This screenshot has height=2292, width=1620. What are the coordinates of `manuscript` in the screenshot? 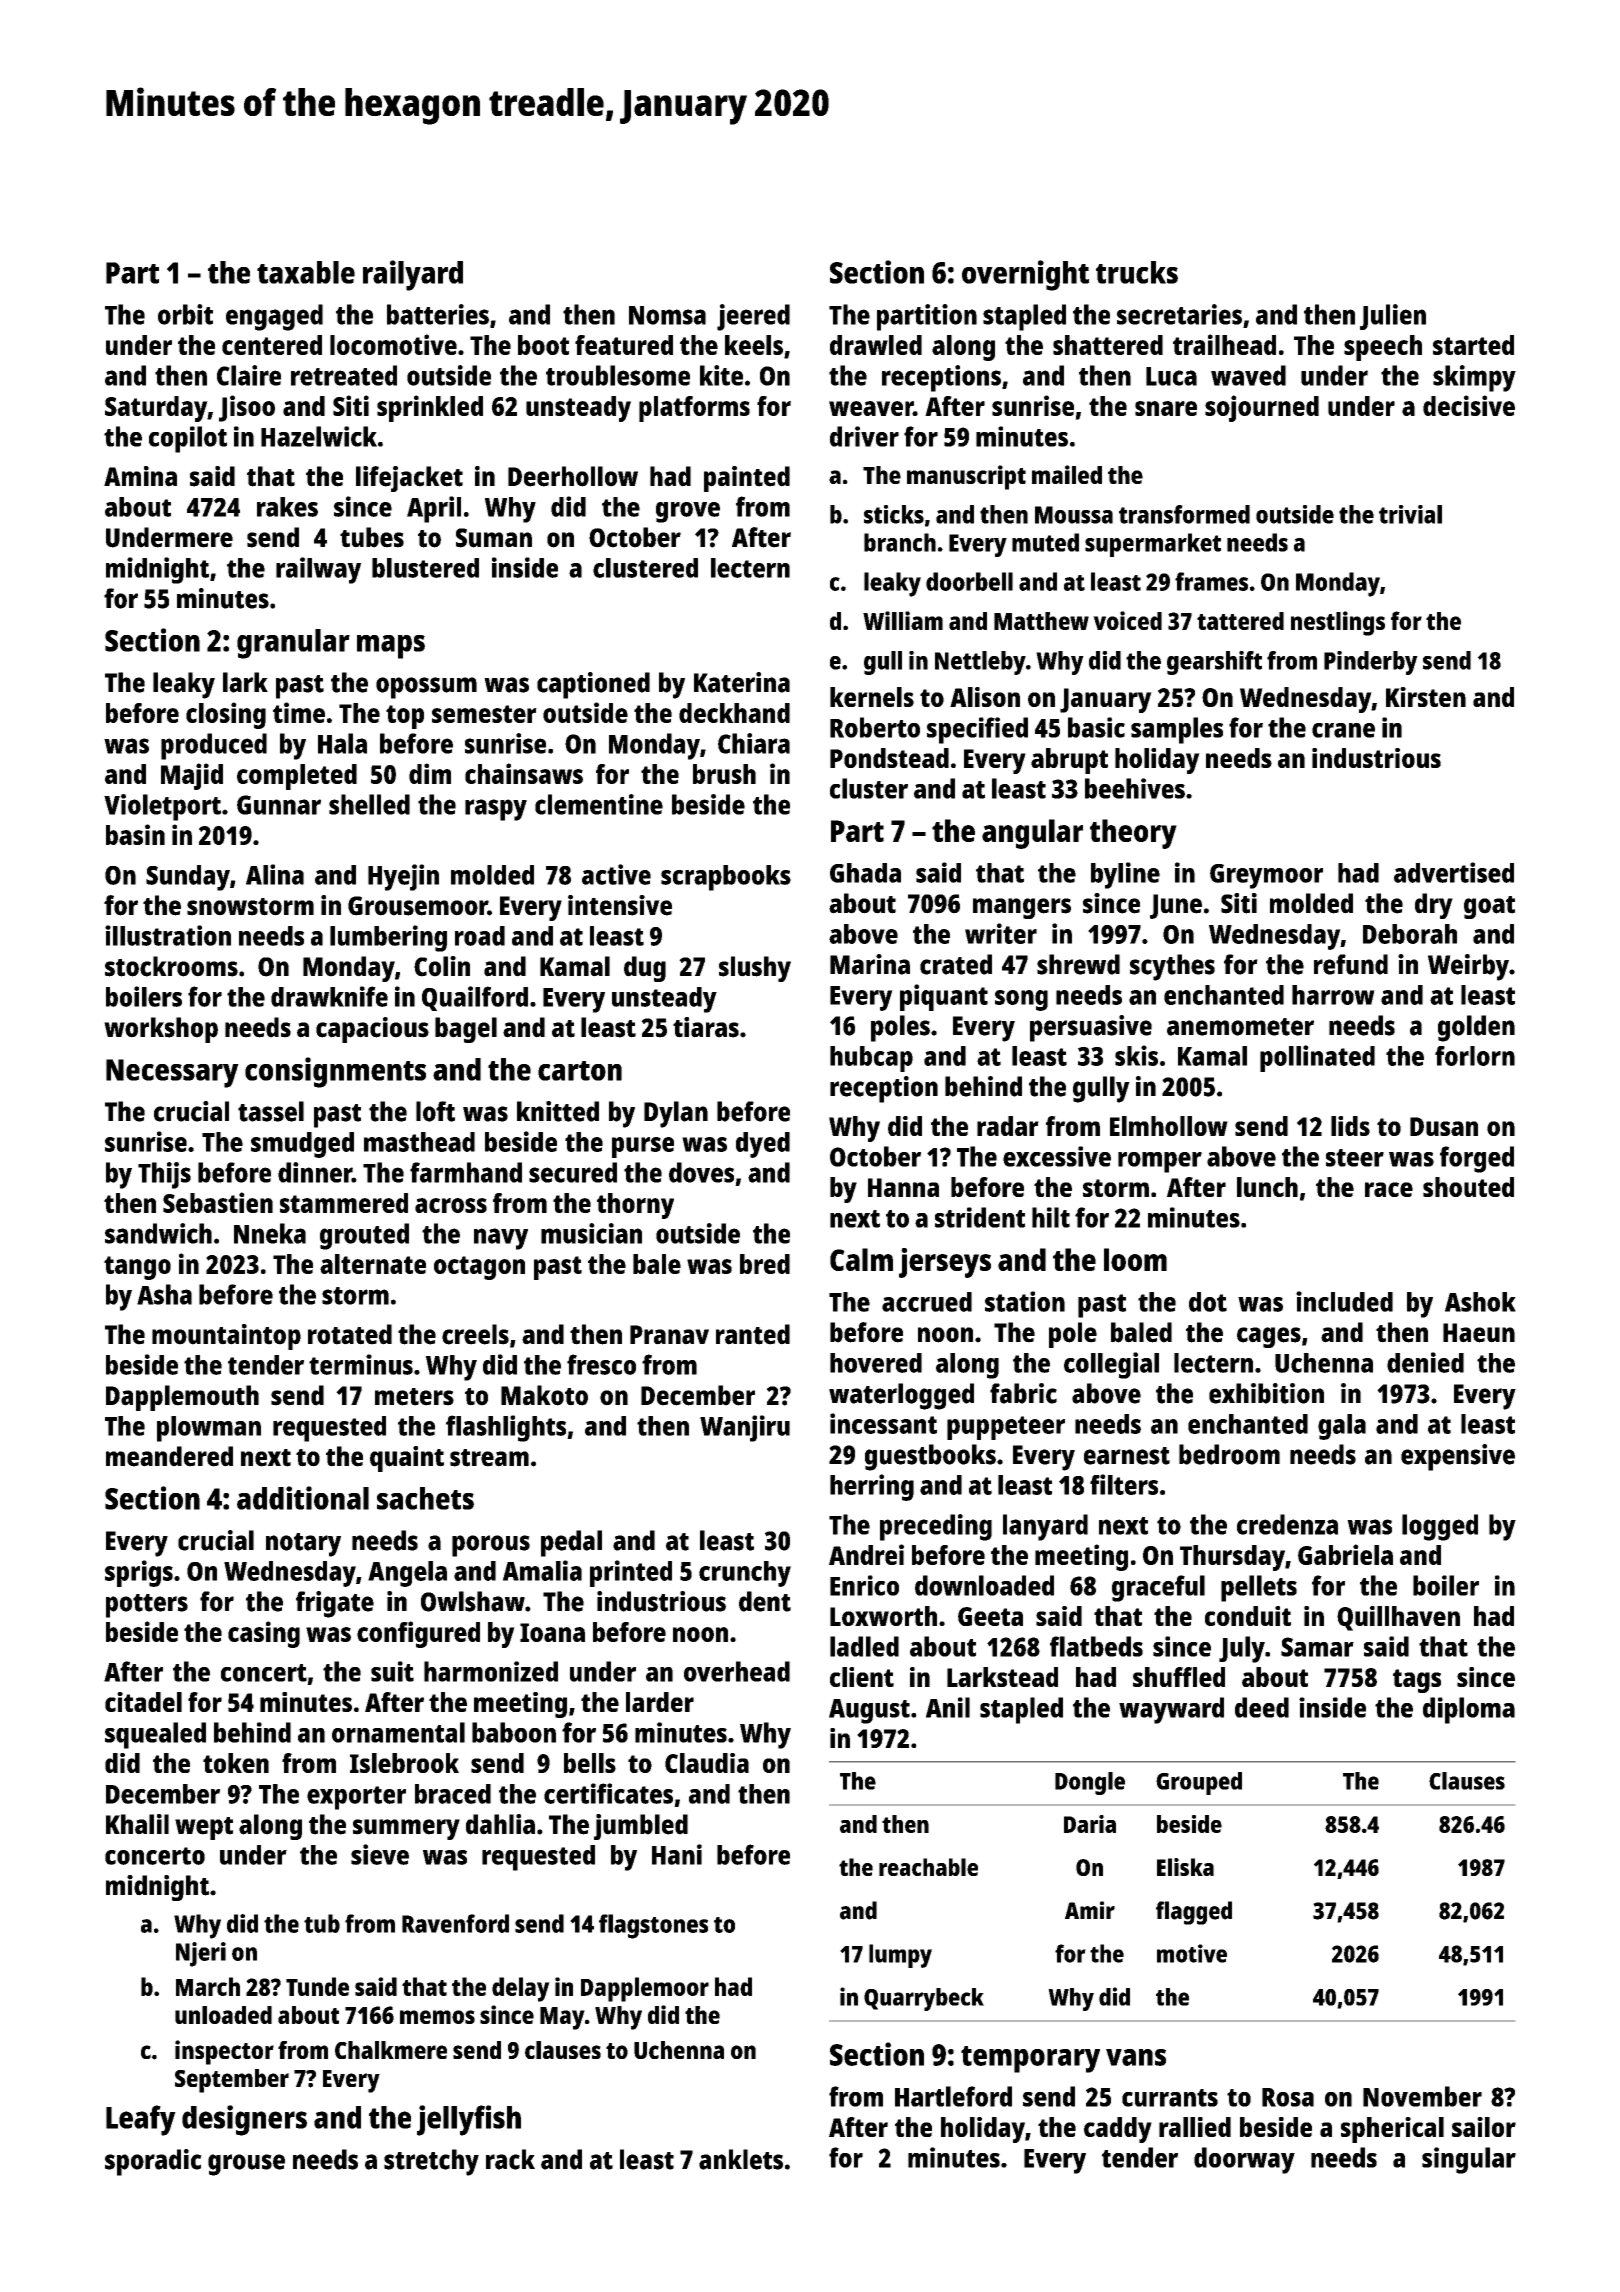 It's located at (966, 477).
